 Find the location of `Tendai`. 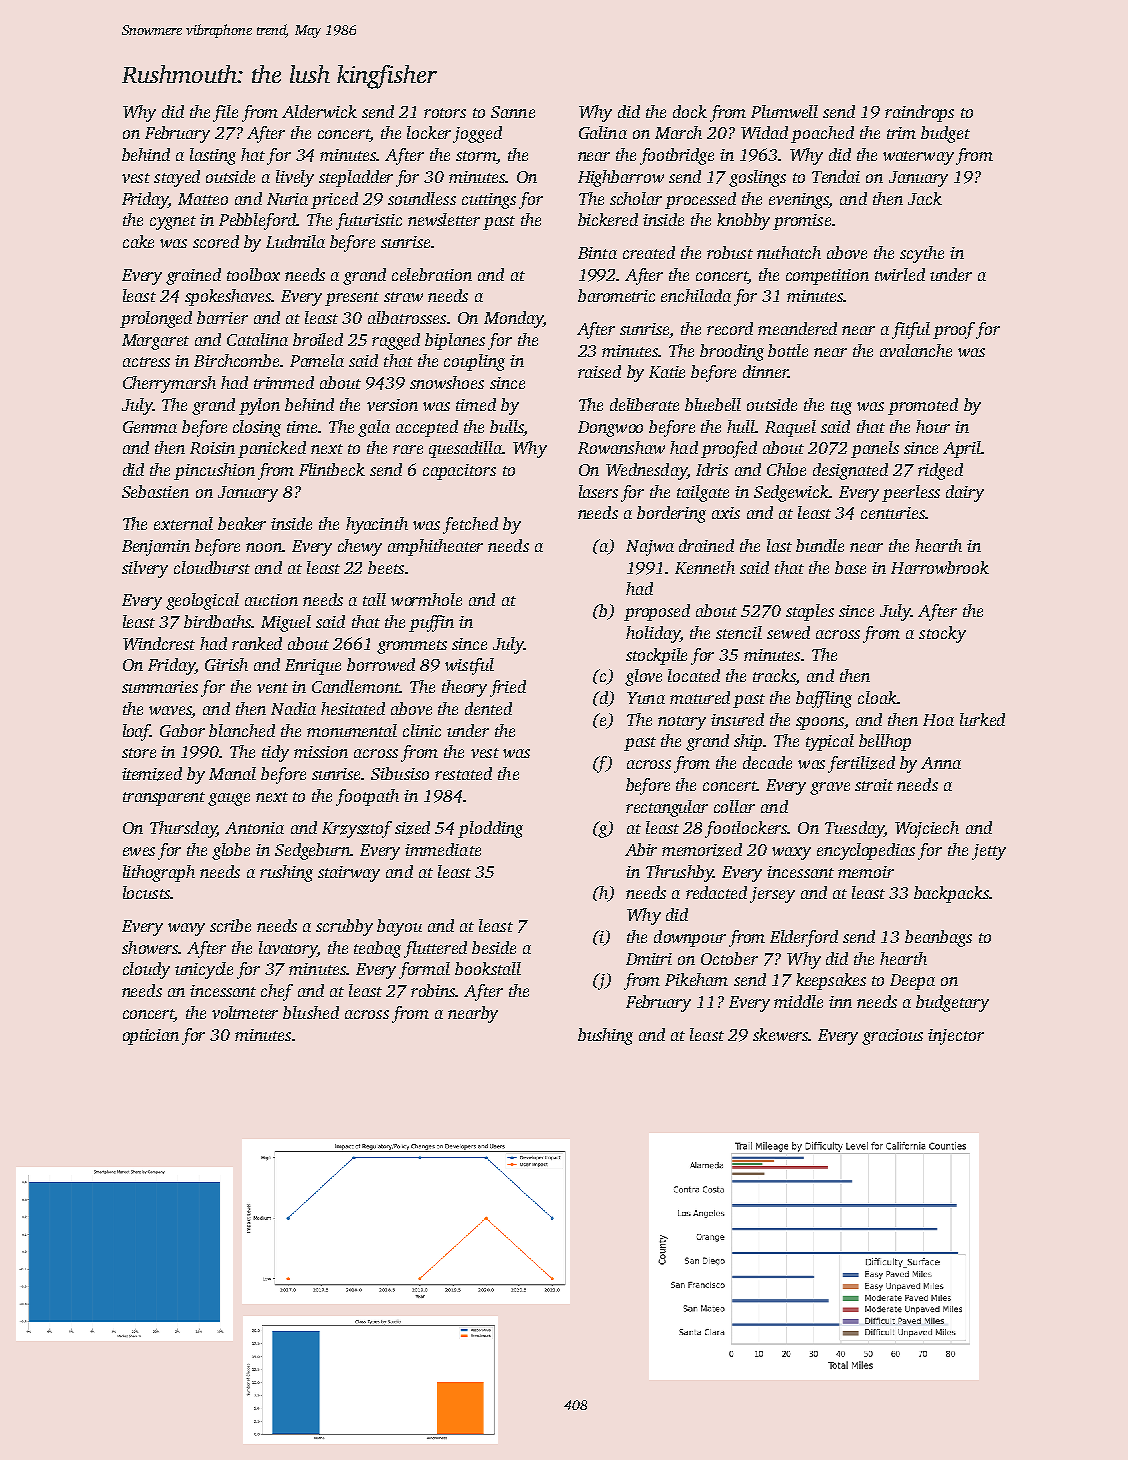

Tendai is located at coordinates (836, 176).
